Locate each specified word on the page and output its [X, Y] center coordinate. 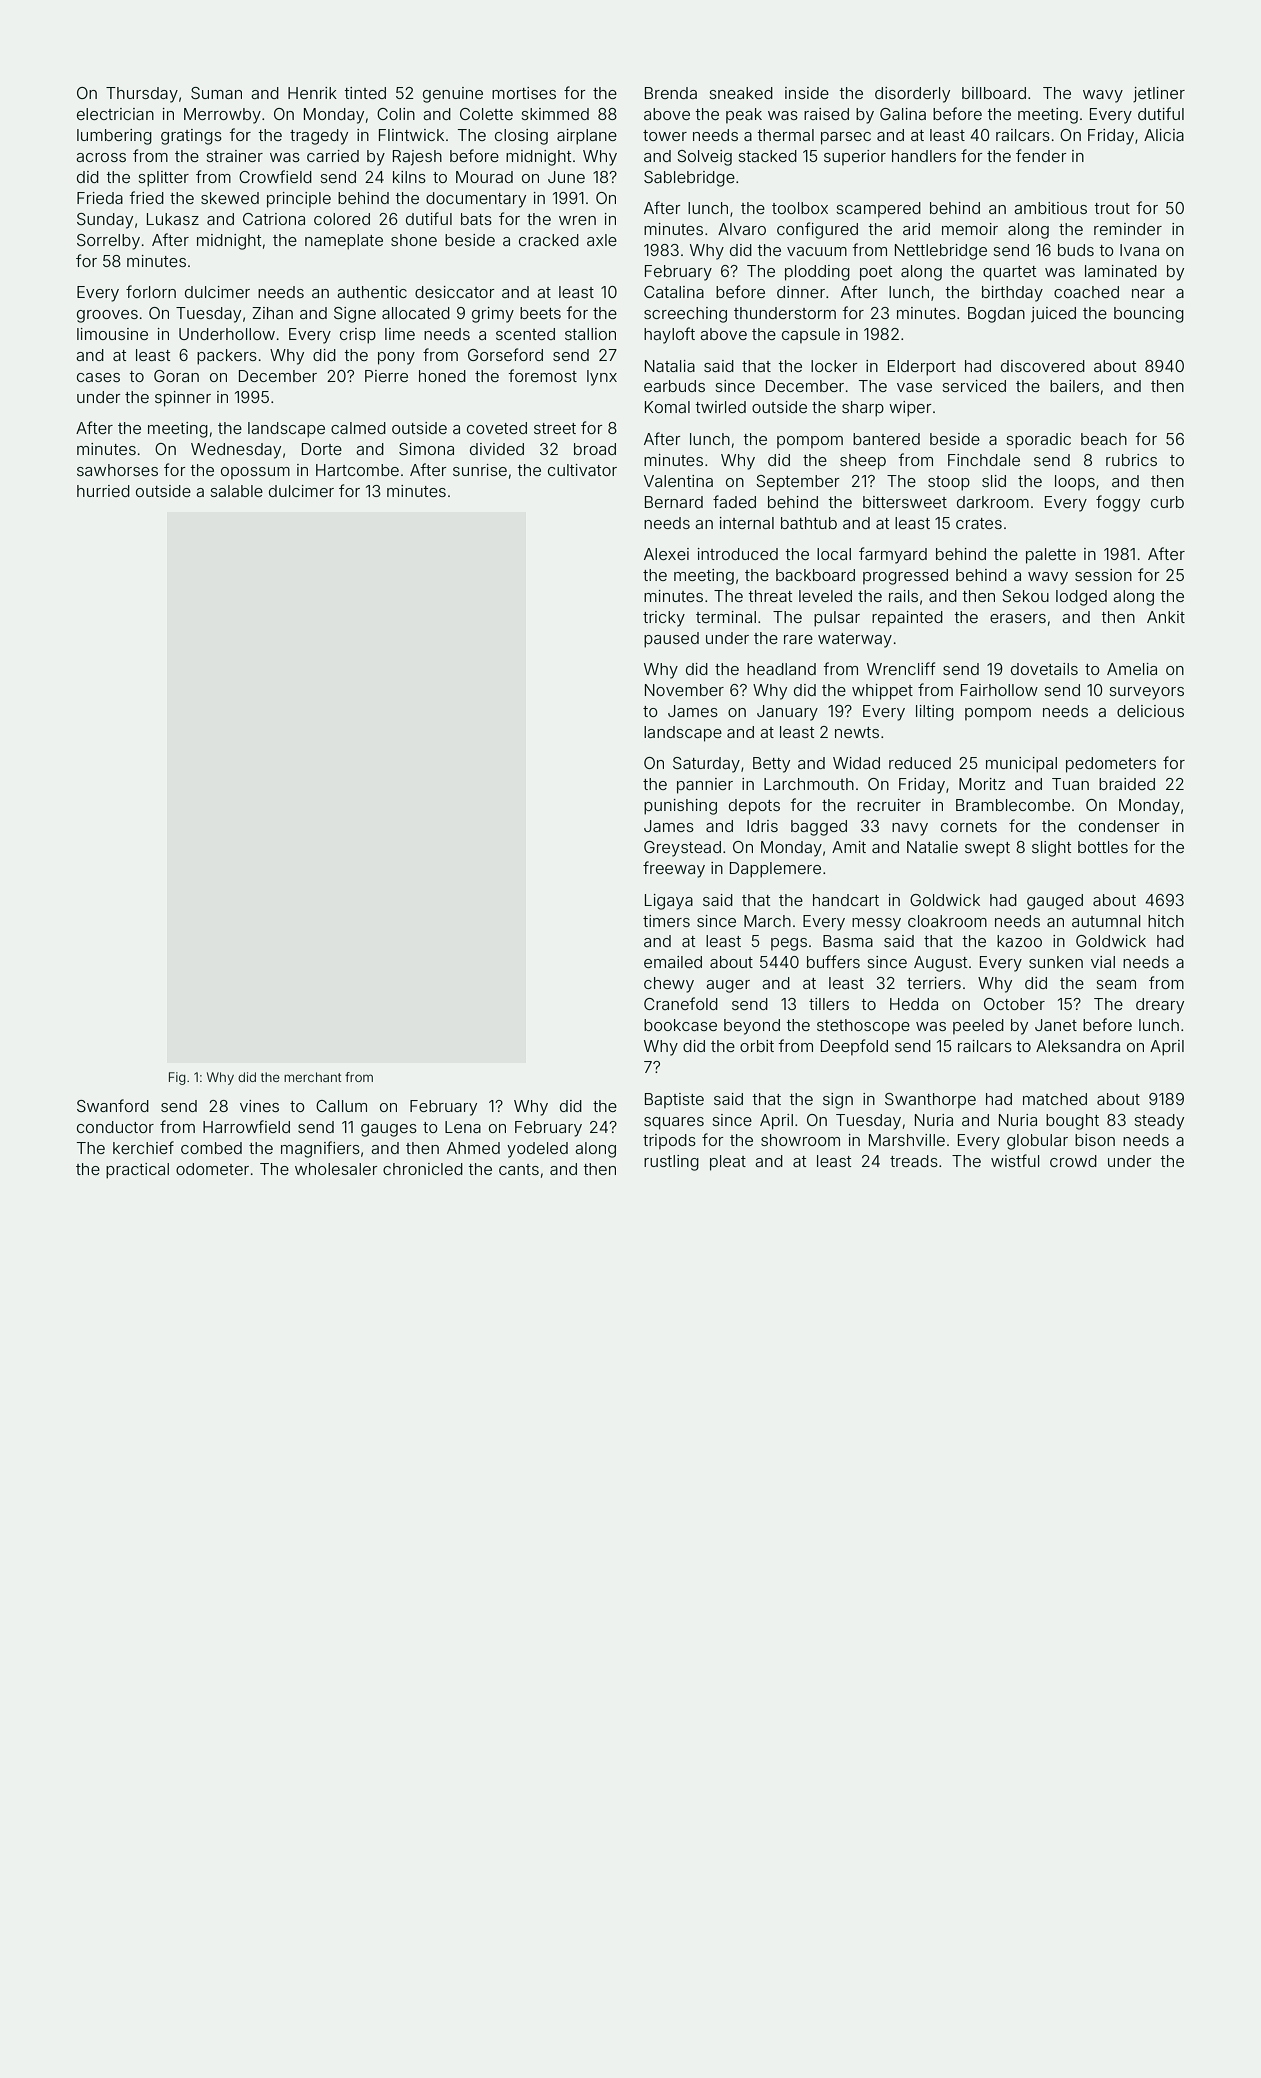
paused [671, 640]
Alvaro [742, 229]
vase [914, 387]
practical [137, 1171]
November [684, 690]
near [1148, 293]
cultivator [582, 470]
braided [1127, 784]
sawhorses [117, 470]
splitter [164, 179]
